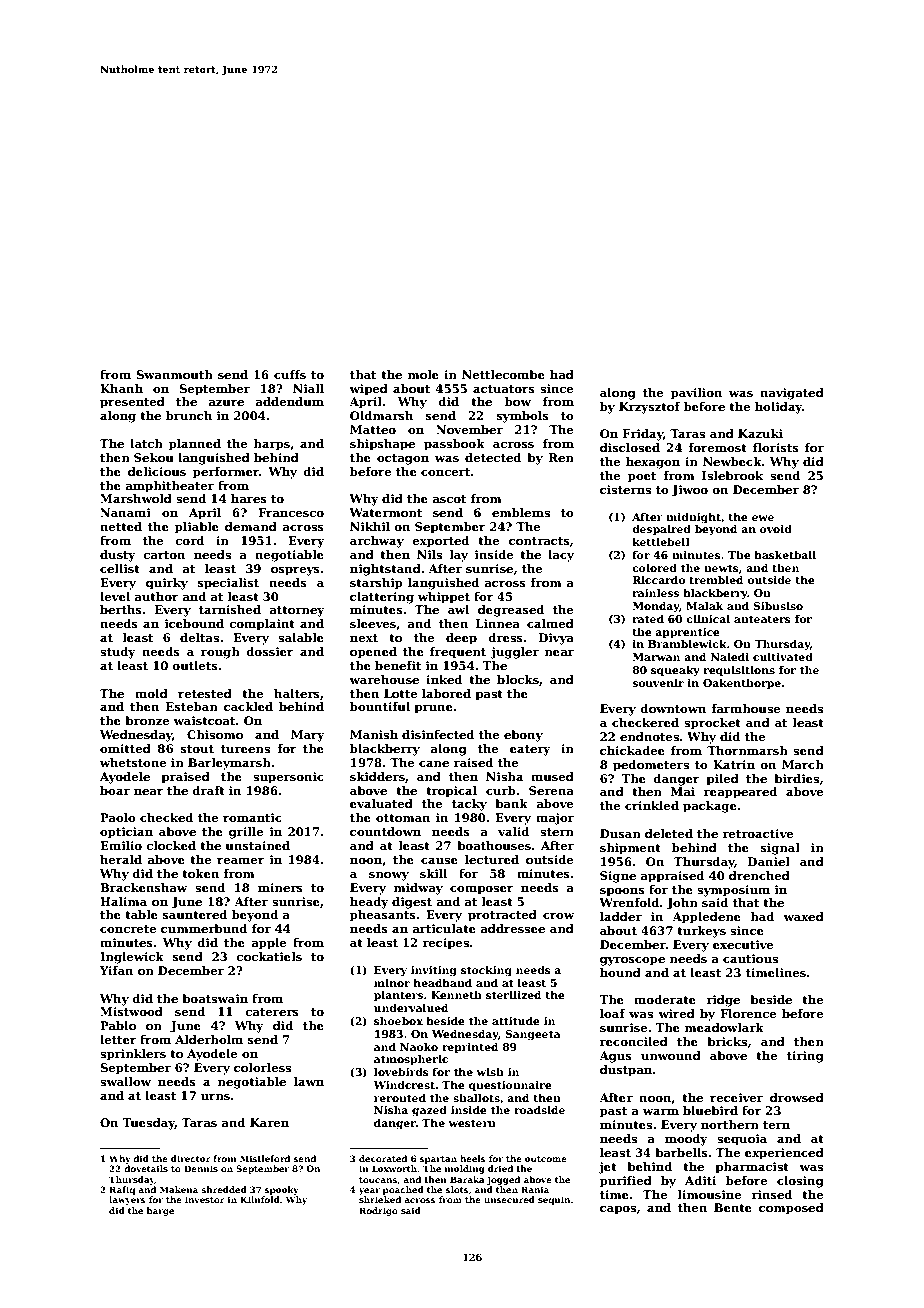 The height and width of the document is (1308, 924). I want to click on Inglewick, so click(132, 958).
